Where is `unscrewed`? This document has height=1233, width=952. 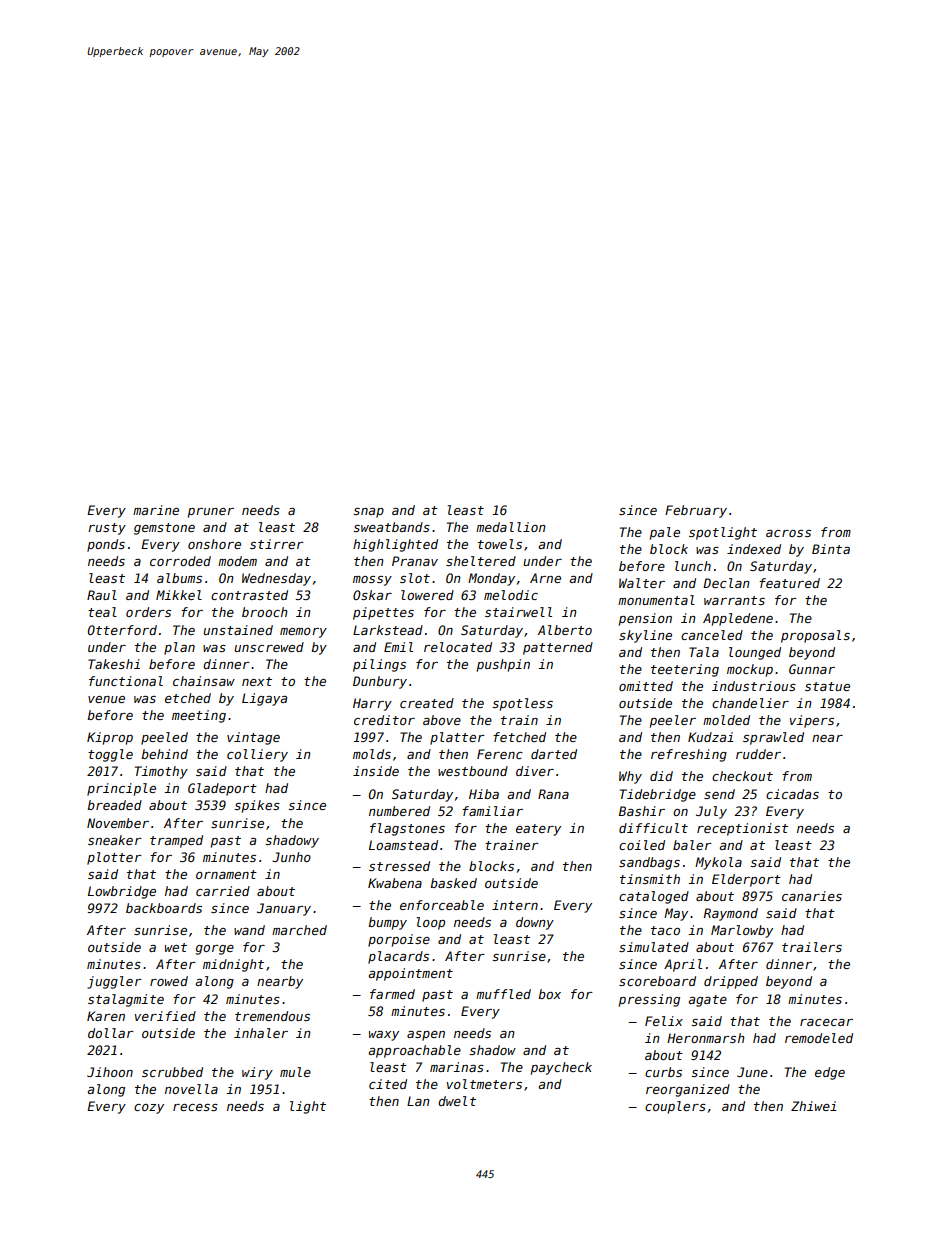
unscrewed is located at coordinates (269, 647).
